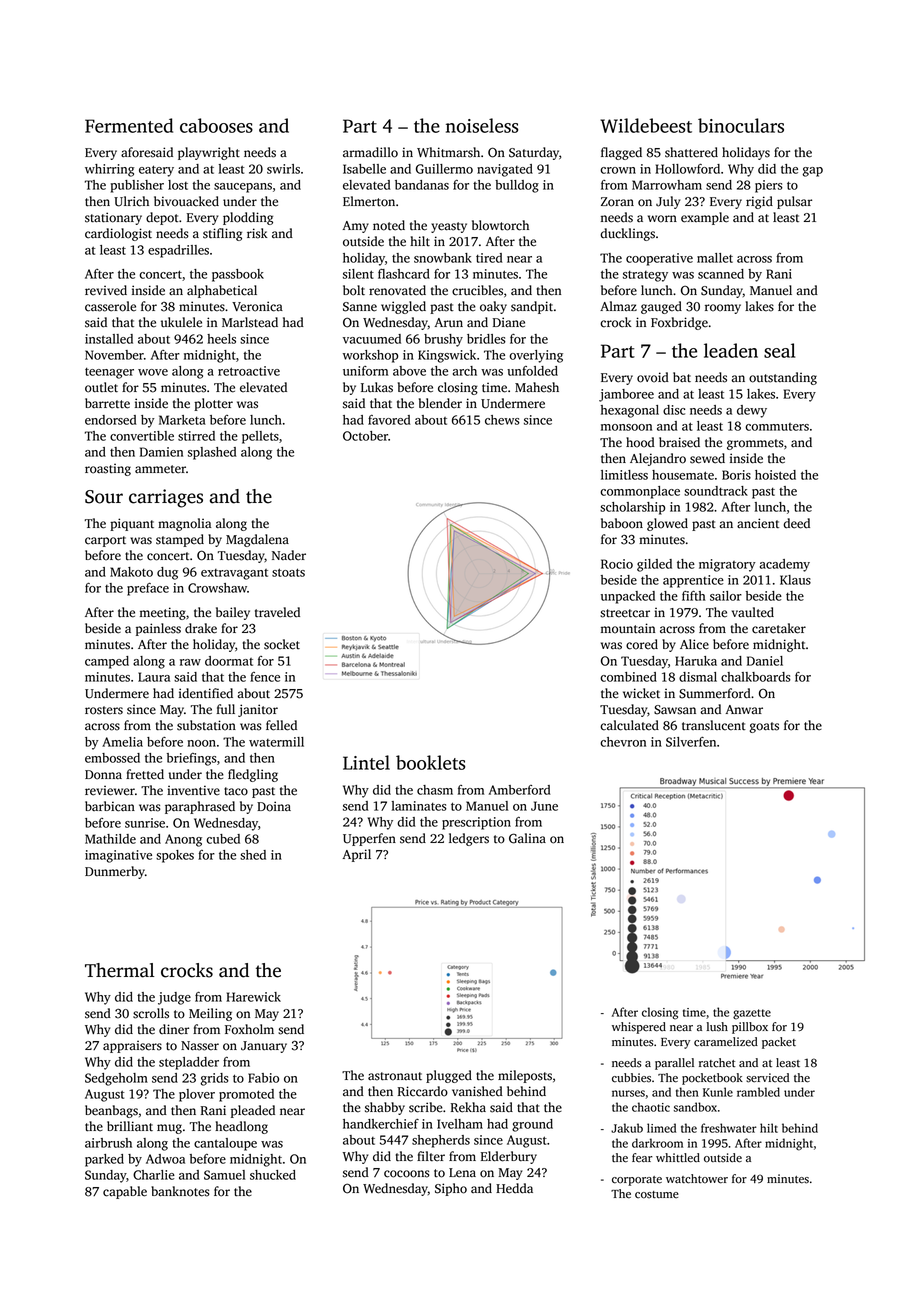 The height and width of the screenshot is (1316, 908). I want to click on Fermented, so click(129, 125).
